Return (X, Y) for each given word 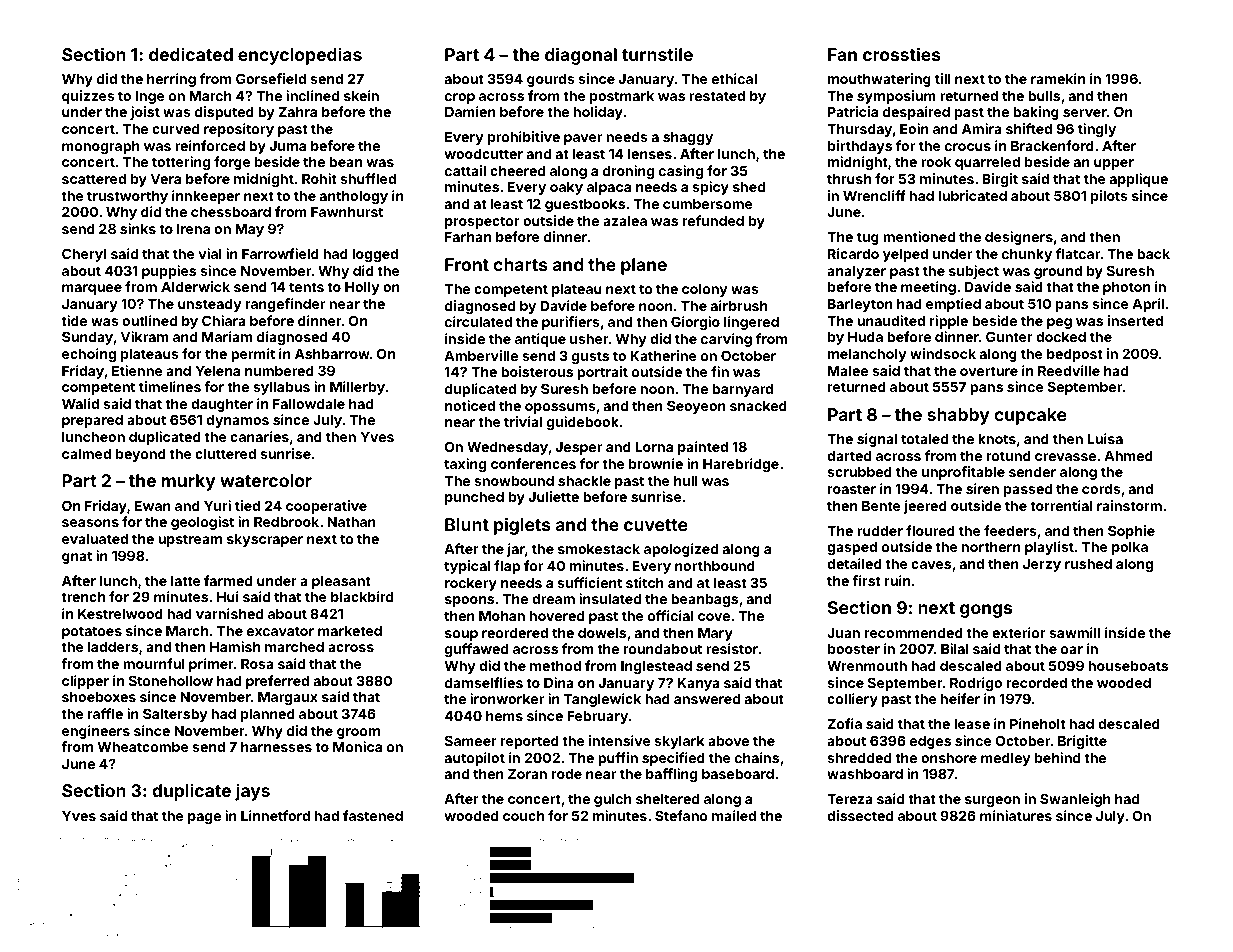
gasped (852, 548)
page (204, 818)
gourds (551, 80)
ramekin (1058, 78)
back (1153, 254)
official (671, 615)
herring (171, 80)
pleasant (341, 582)
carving (726, 340)
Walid (80, 403)
